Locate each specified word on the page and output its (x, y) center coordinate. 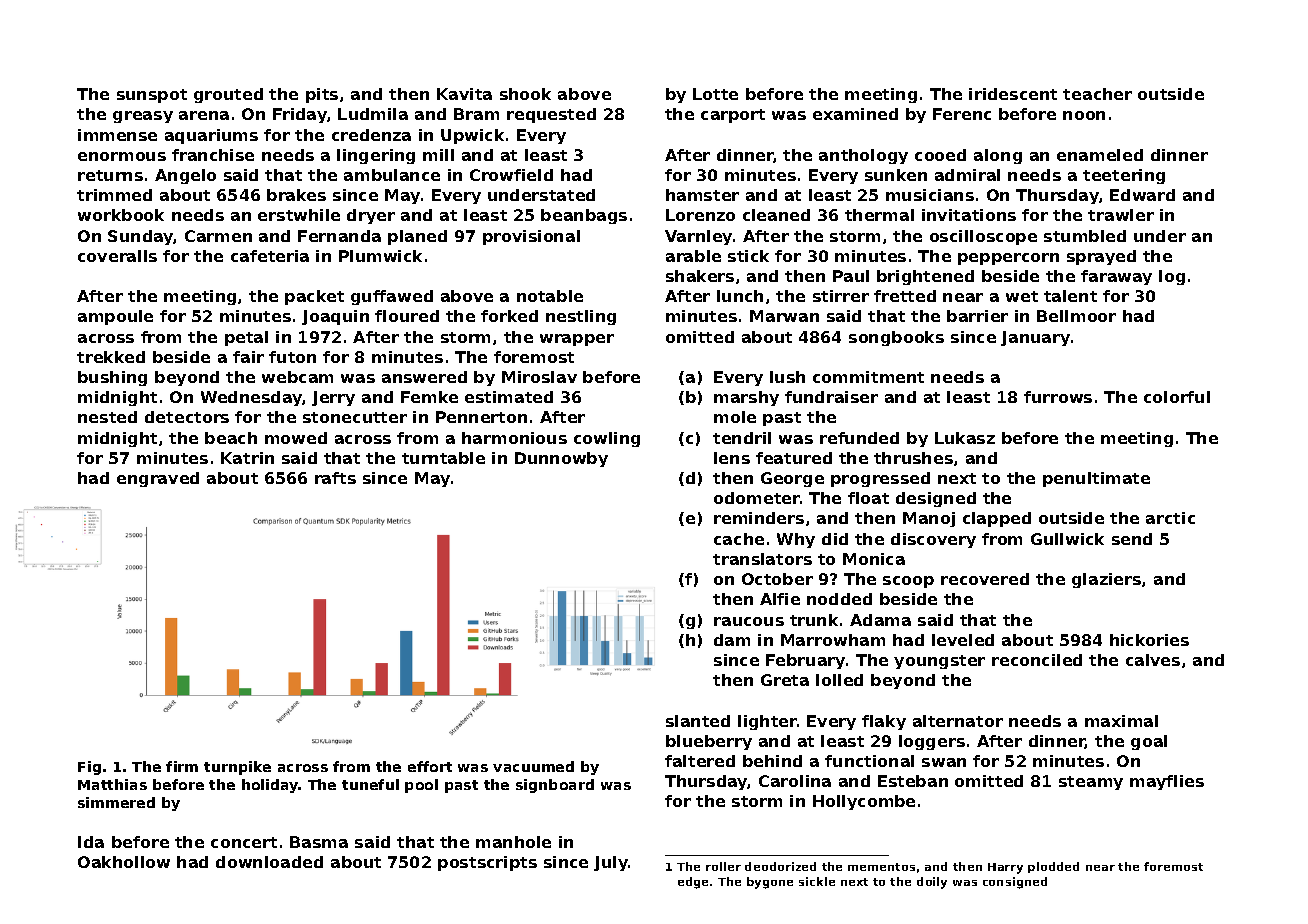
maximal (1121, 721)
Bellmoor (1076, 316)
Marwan (784, 316)
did (835, 539)
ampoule (115, 317)
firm (182, 766)
